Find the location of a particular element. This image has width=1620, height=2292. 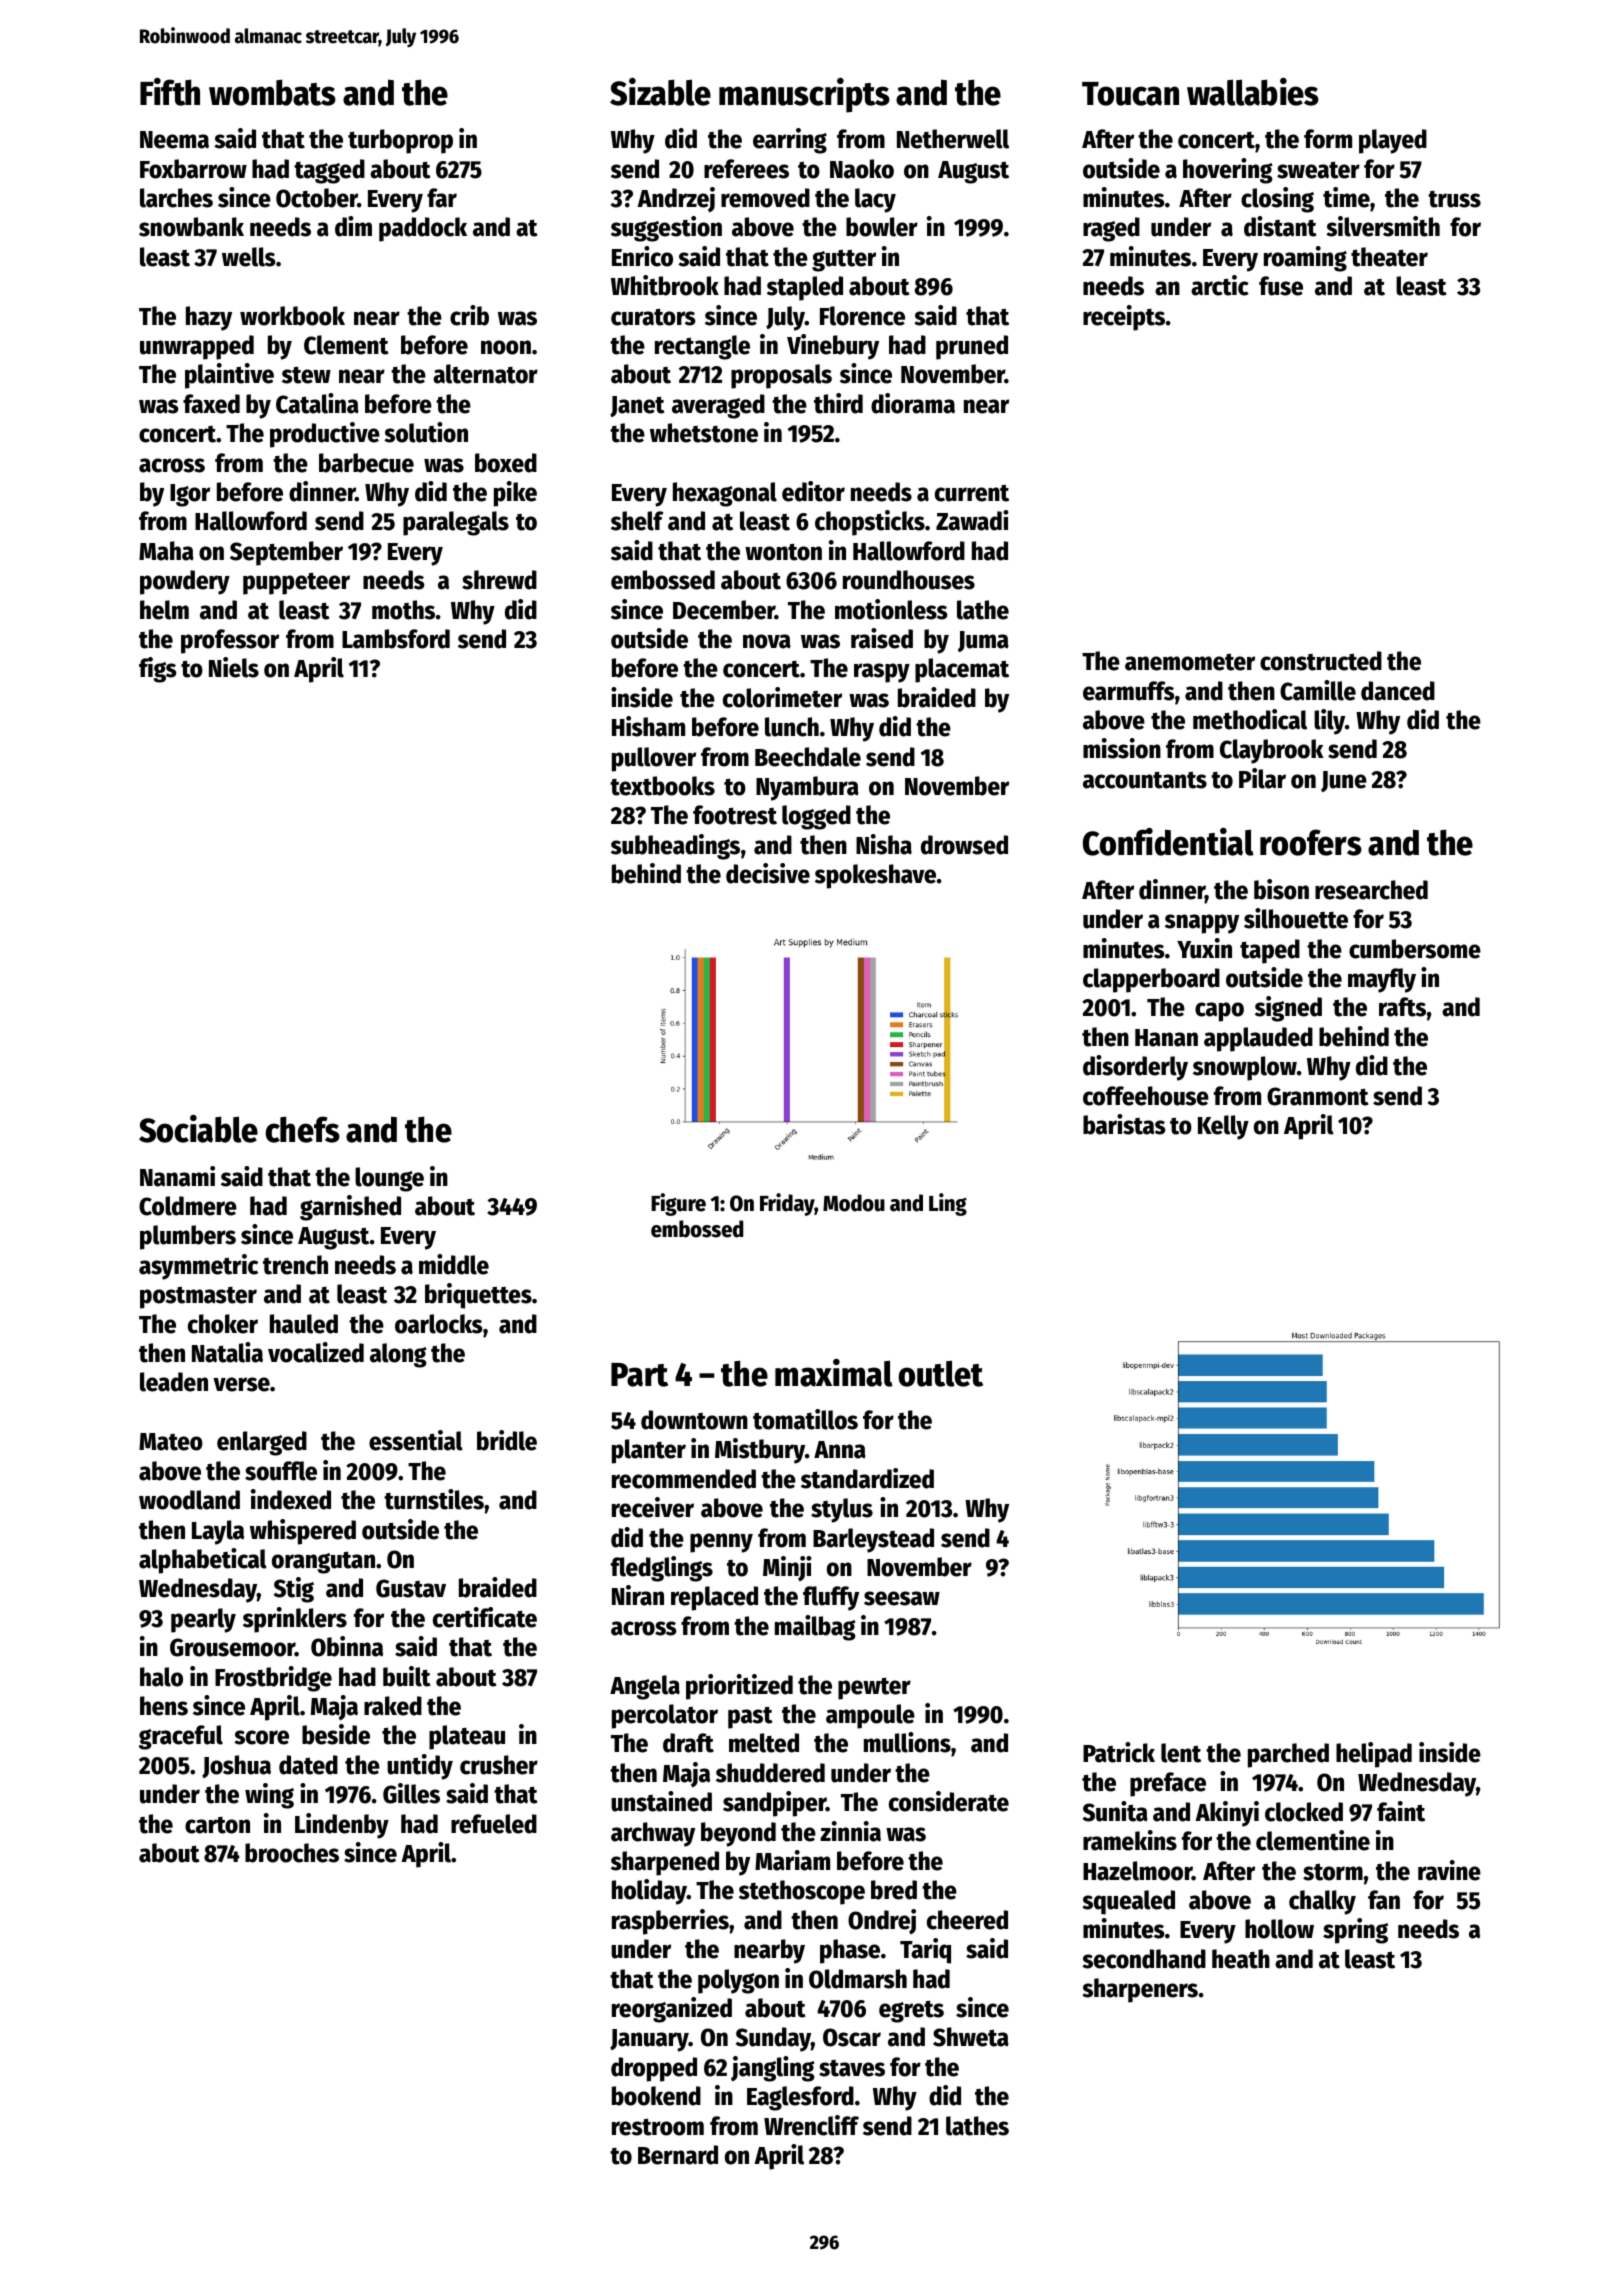

constructed is located at coordinates (1321, 661).
